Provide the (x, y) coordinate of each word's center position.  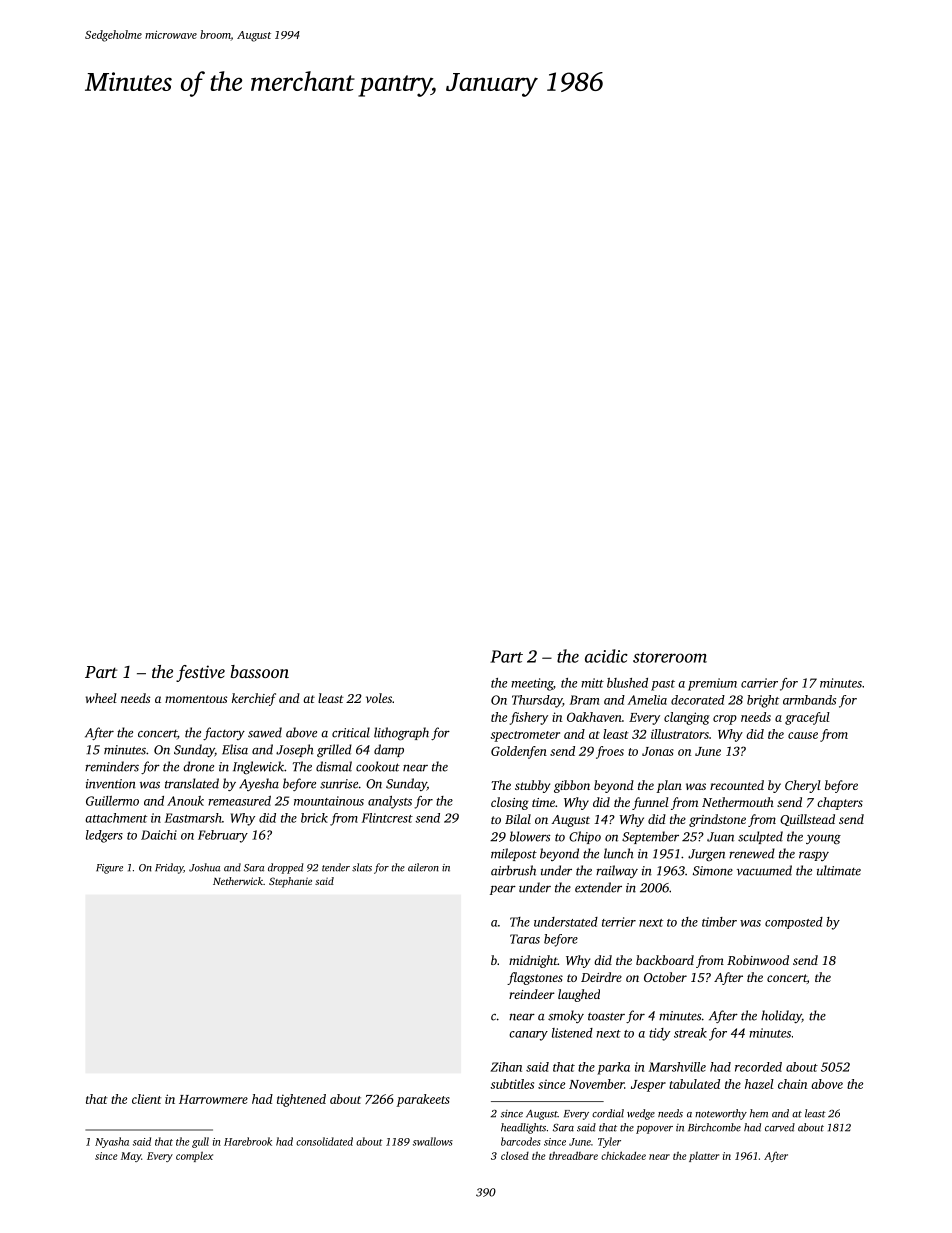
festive (200, 673)
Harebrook (248, 1141)
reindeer (532, 994)
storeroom (670, 657)
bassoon (259, 671)
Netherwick (238, 881)
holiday (781, 1016)
